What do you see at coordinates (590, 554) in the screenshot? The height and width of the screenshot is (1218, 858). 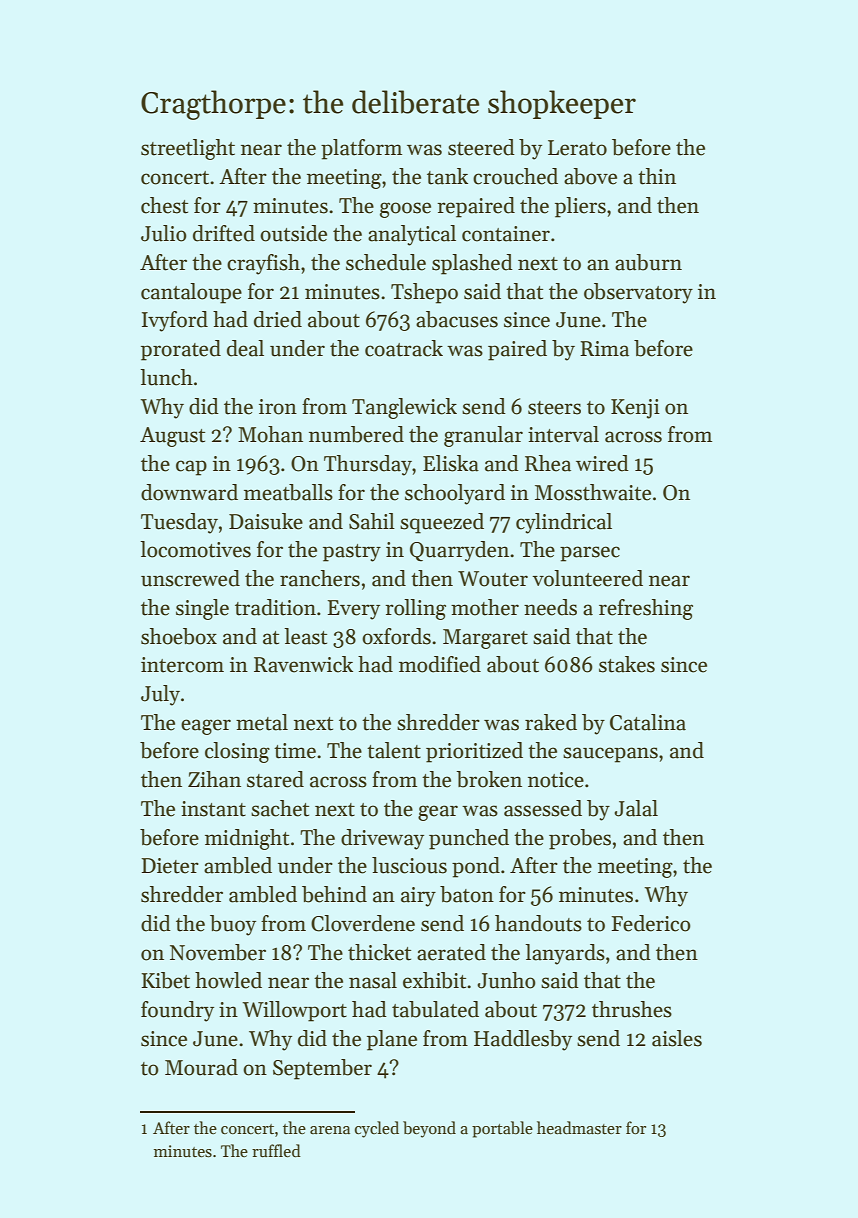 I see `parsec` at bounding box center [590, 554].
